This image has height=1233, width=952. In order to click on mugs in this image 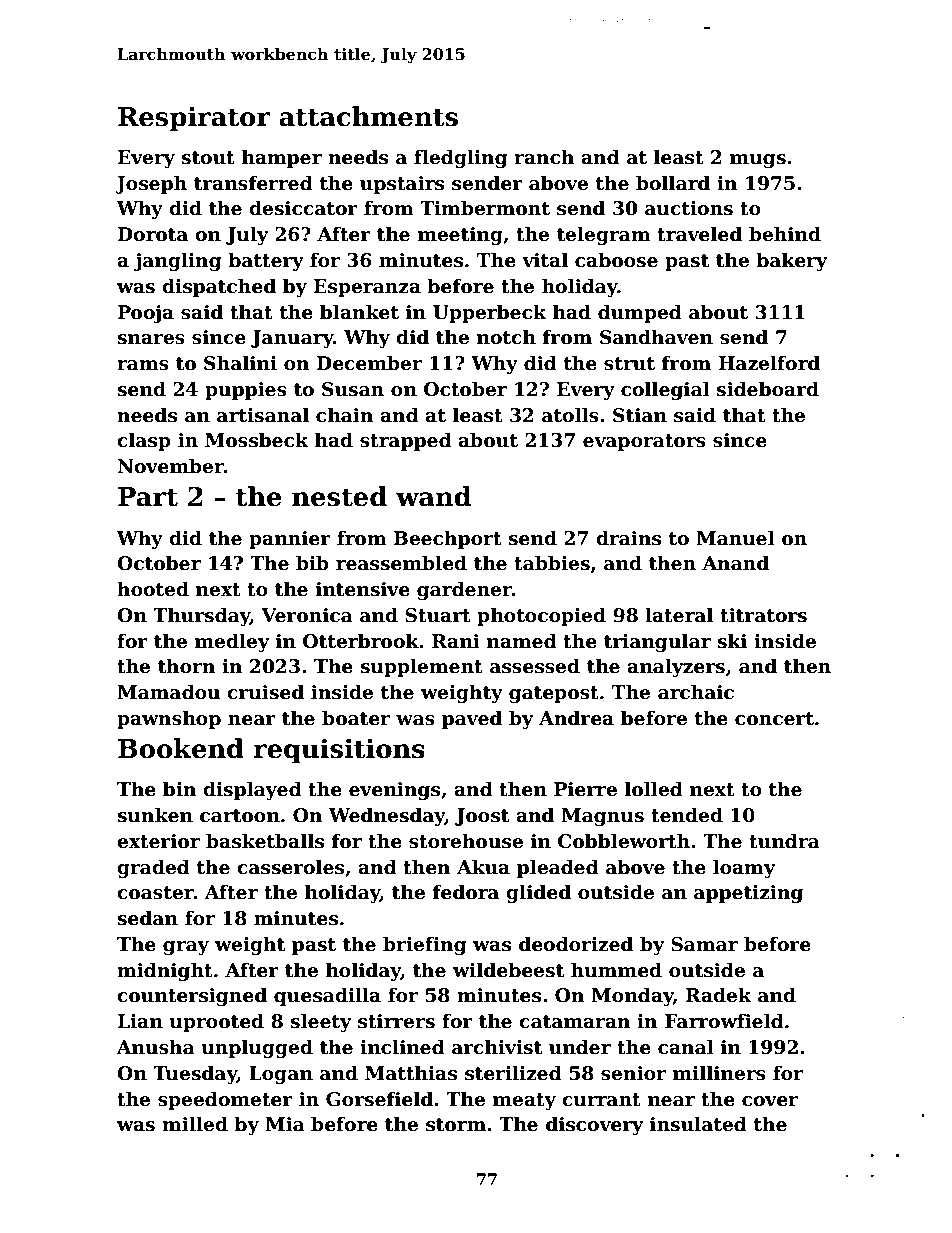, I will do `click(758, 161)`.
